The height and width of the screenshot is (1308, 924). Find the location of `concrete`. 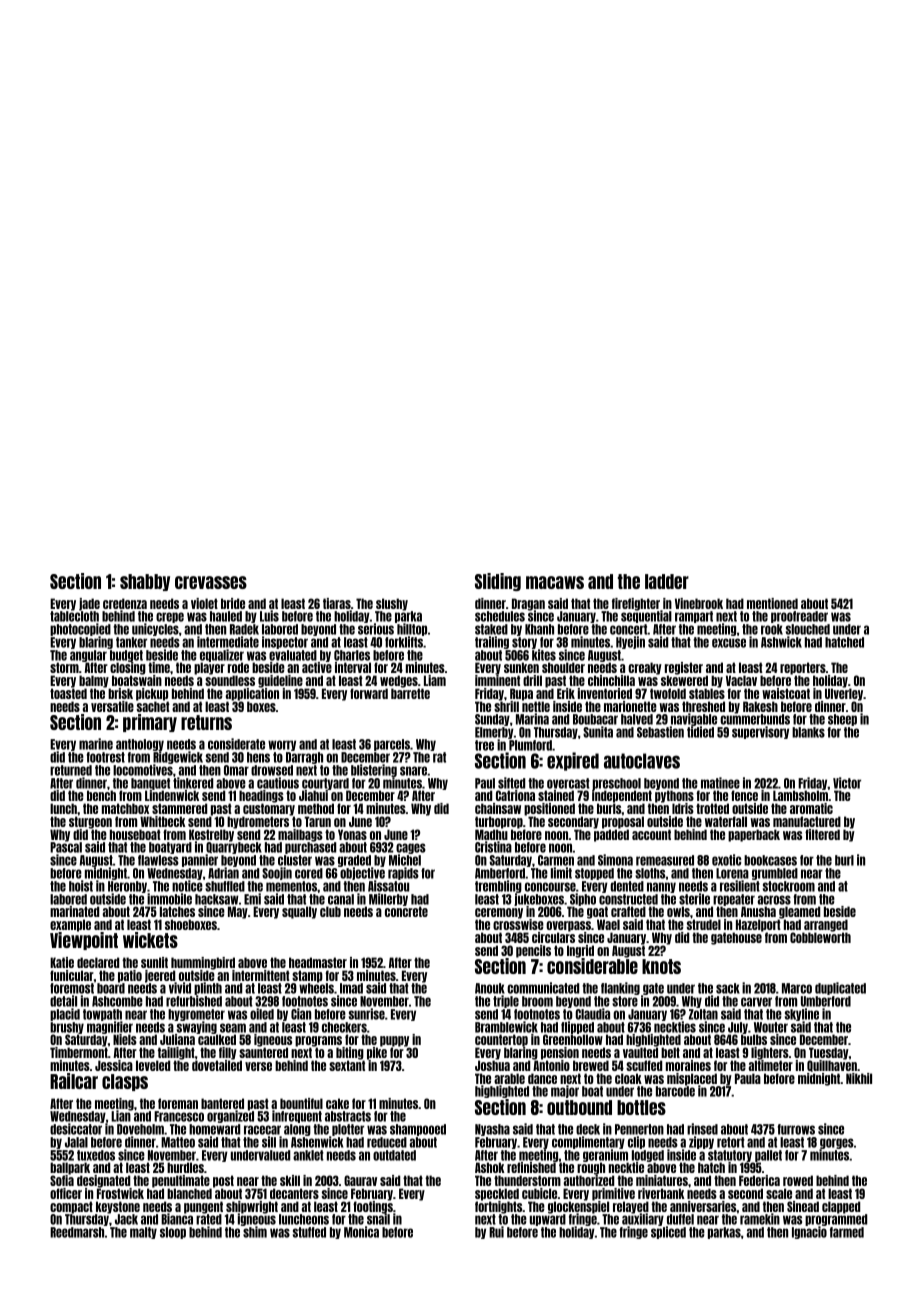

concrete is located at coordinates (406, 912).
